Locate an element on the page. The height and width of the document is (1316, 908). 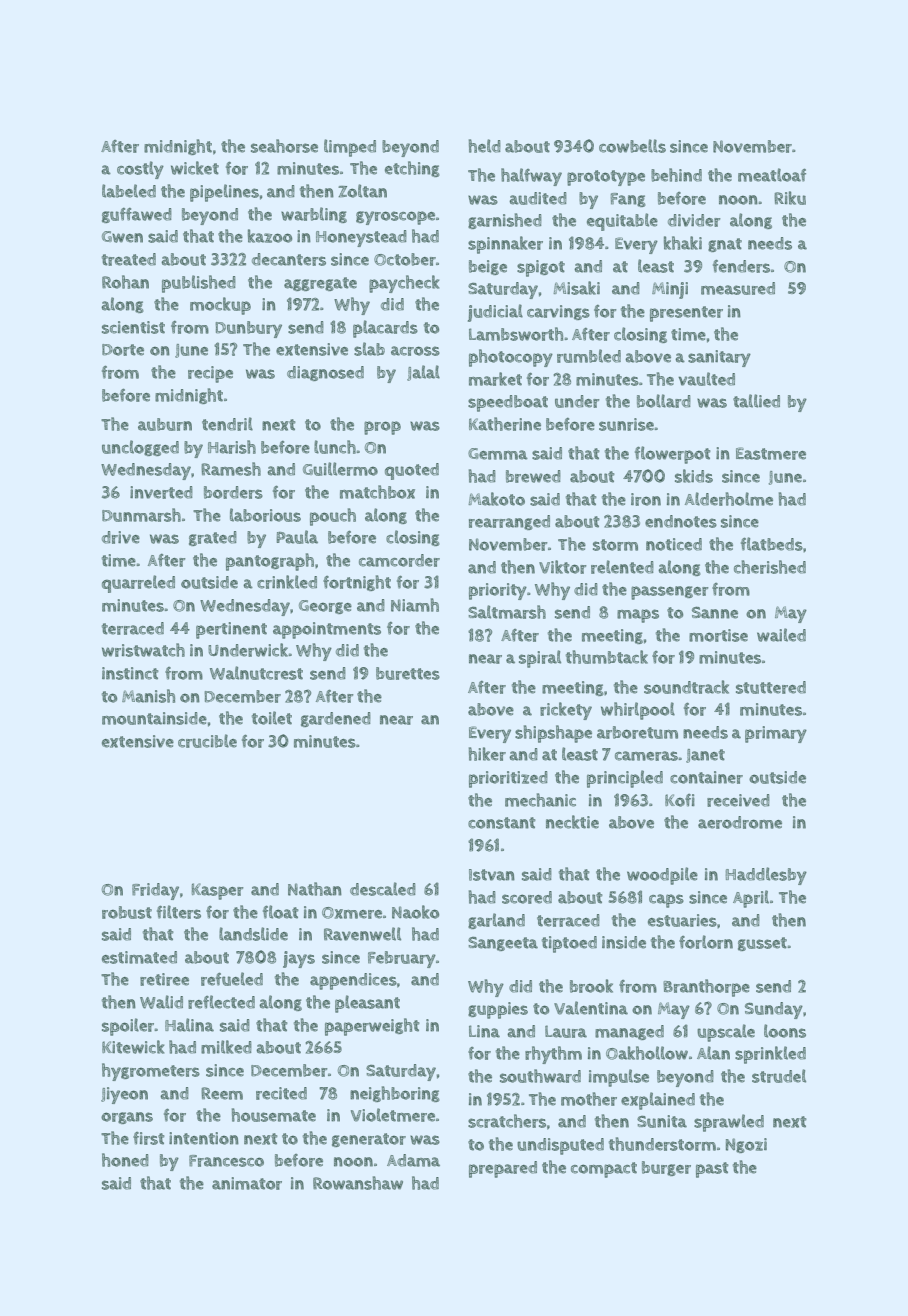
sunrise is located at coordinates (626, 424).
